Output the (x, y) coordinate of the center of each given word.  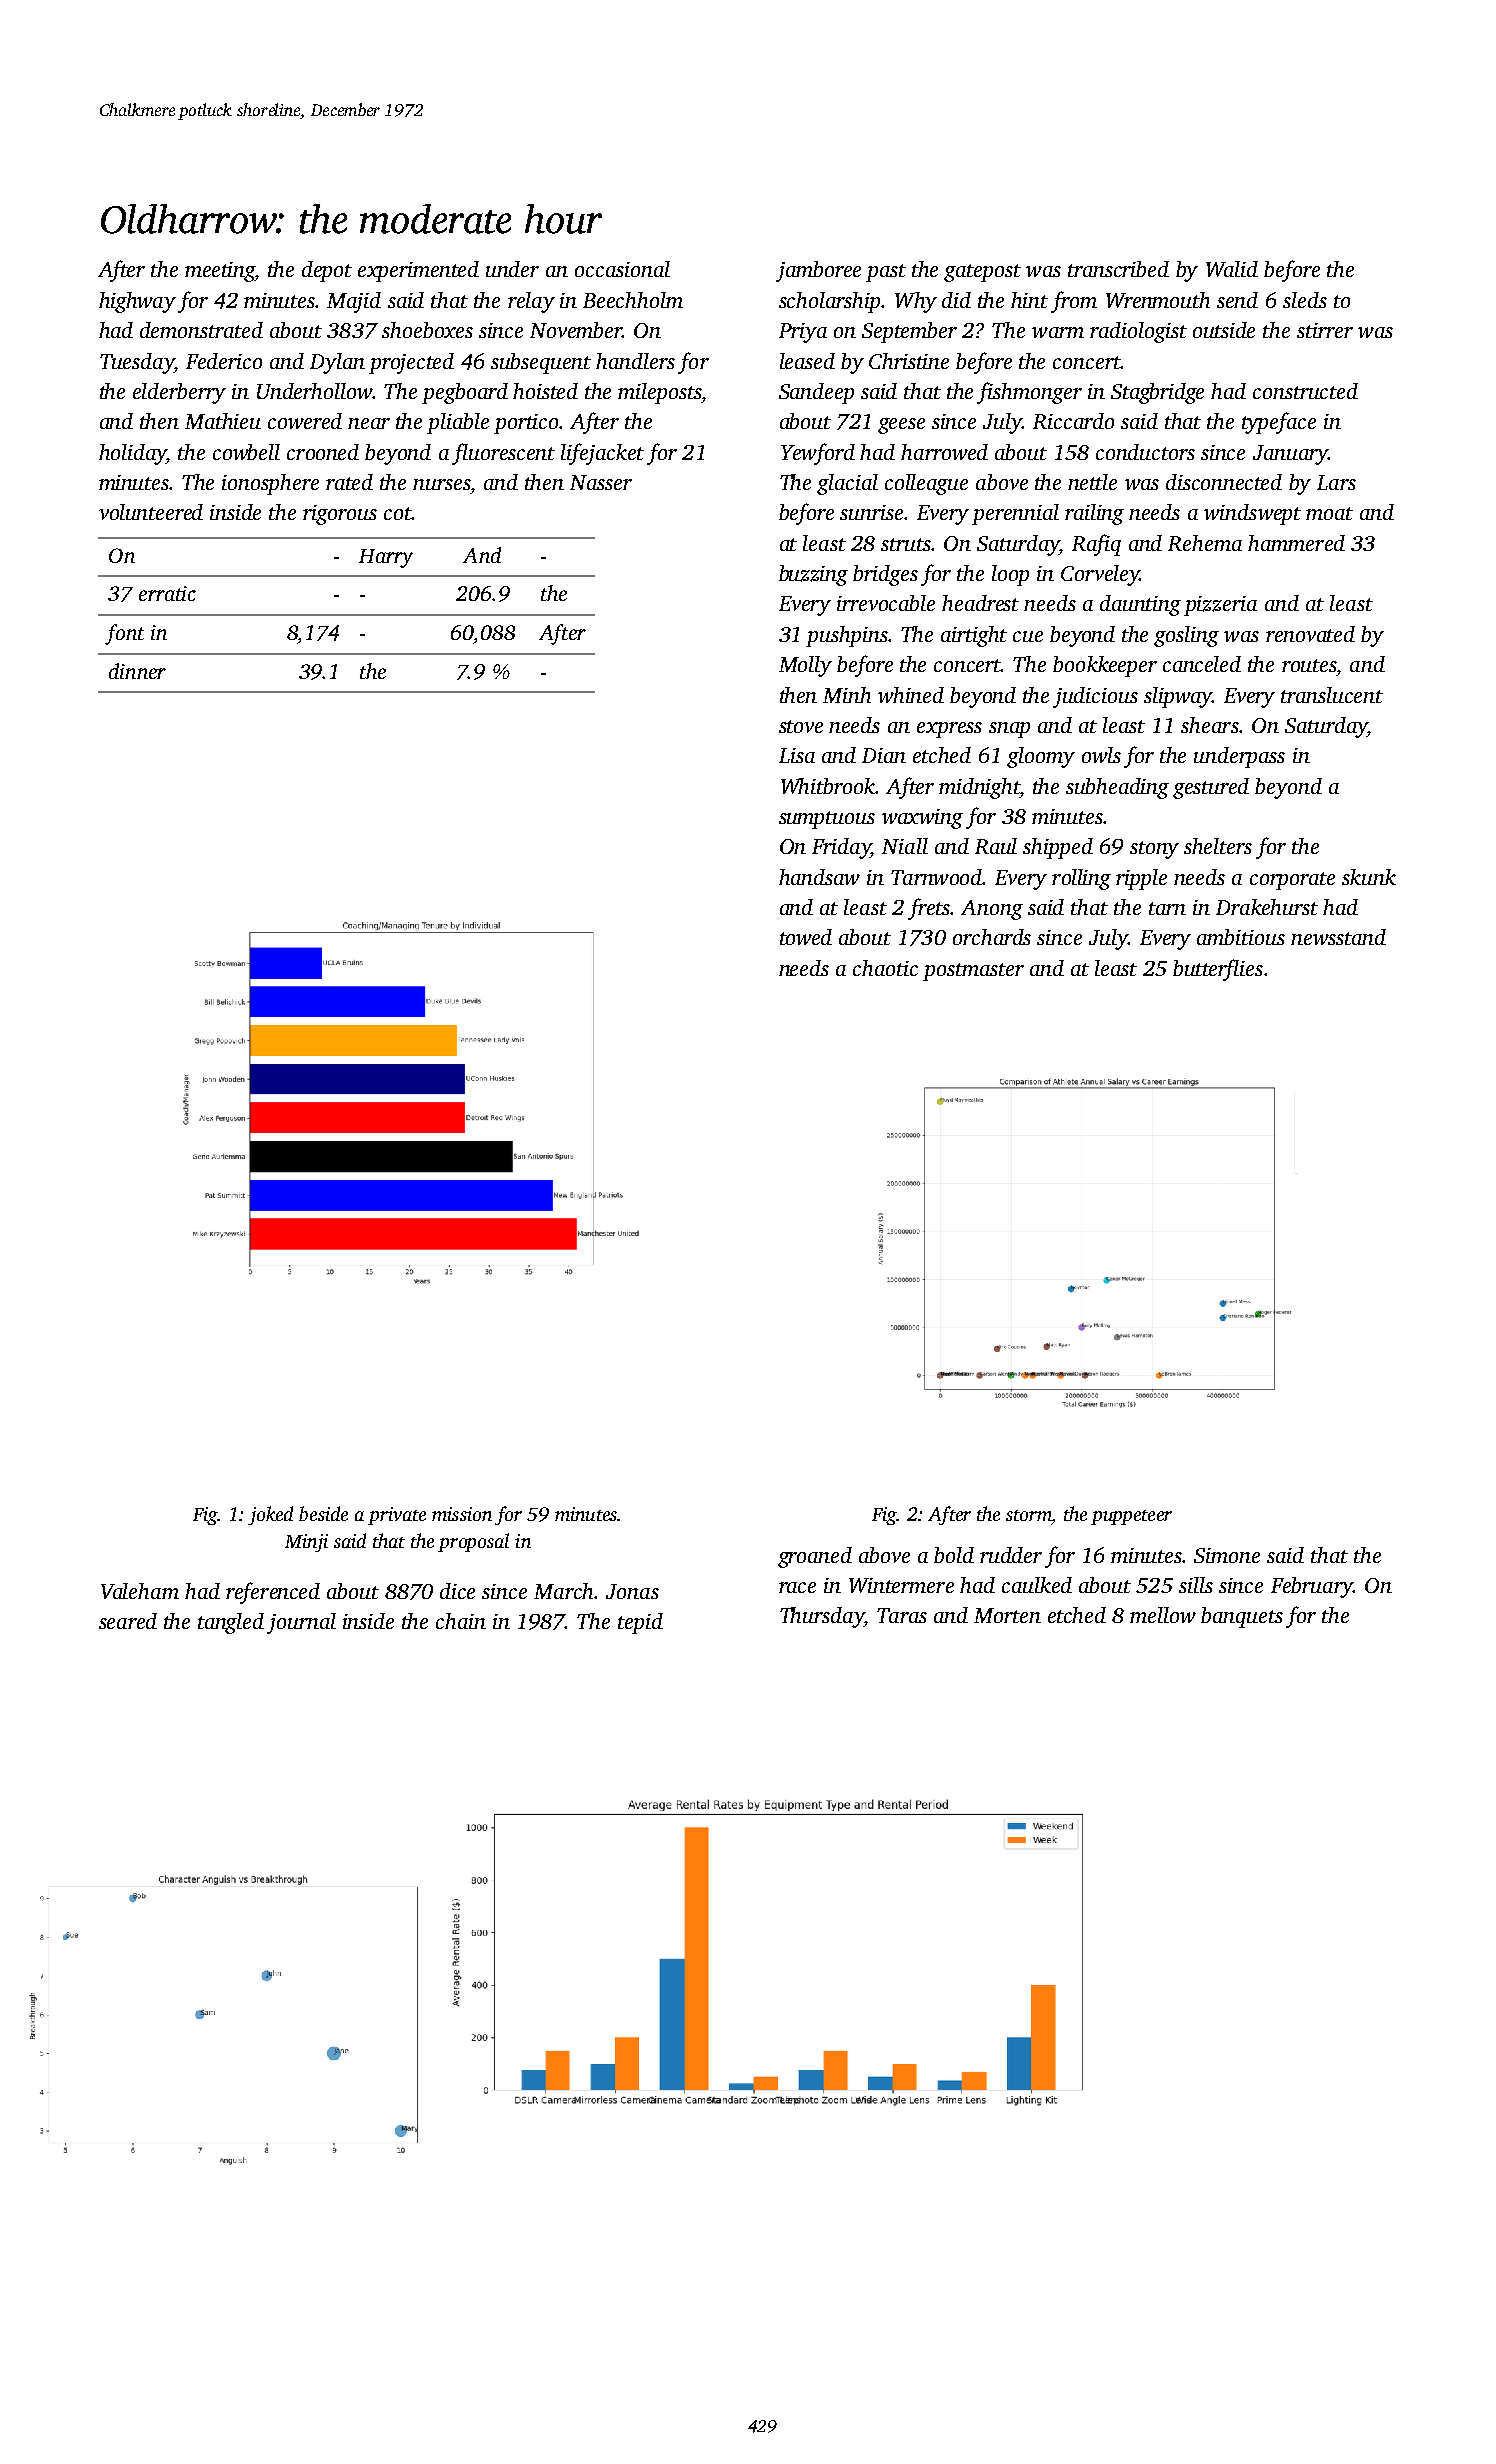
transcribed (1118, 269)
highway (137, 302)
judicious (1095, 697)
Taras (902, 1615)
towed (806, 937)
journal (301, 1623)
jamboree (818, 271)
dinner (137, 671)
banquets (1242, 1617)
